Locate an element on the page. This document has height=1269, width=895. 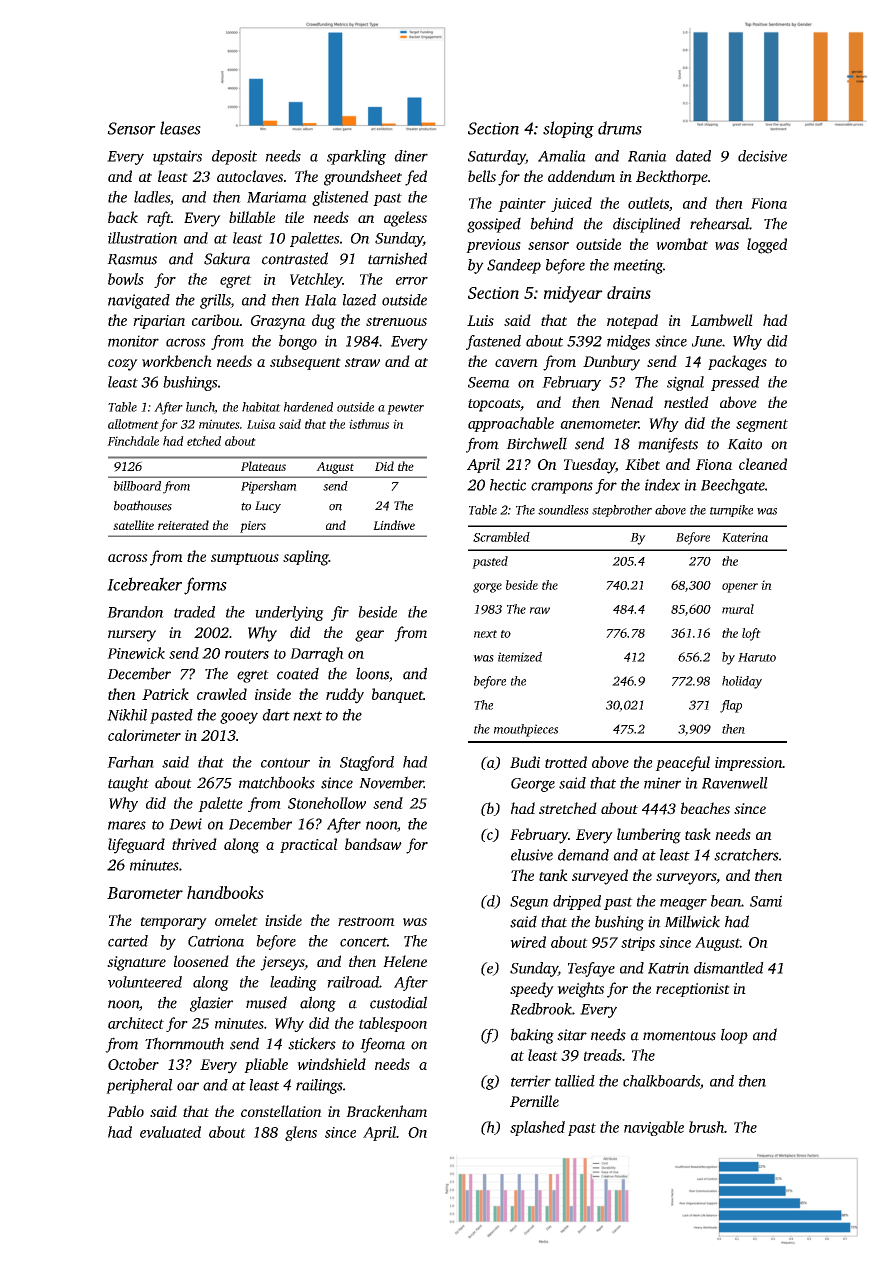
logged is located at coordinates (767, 246).
